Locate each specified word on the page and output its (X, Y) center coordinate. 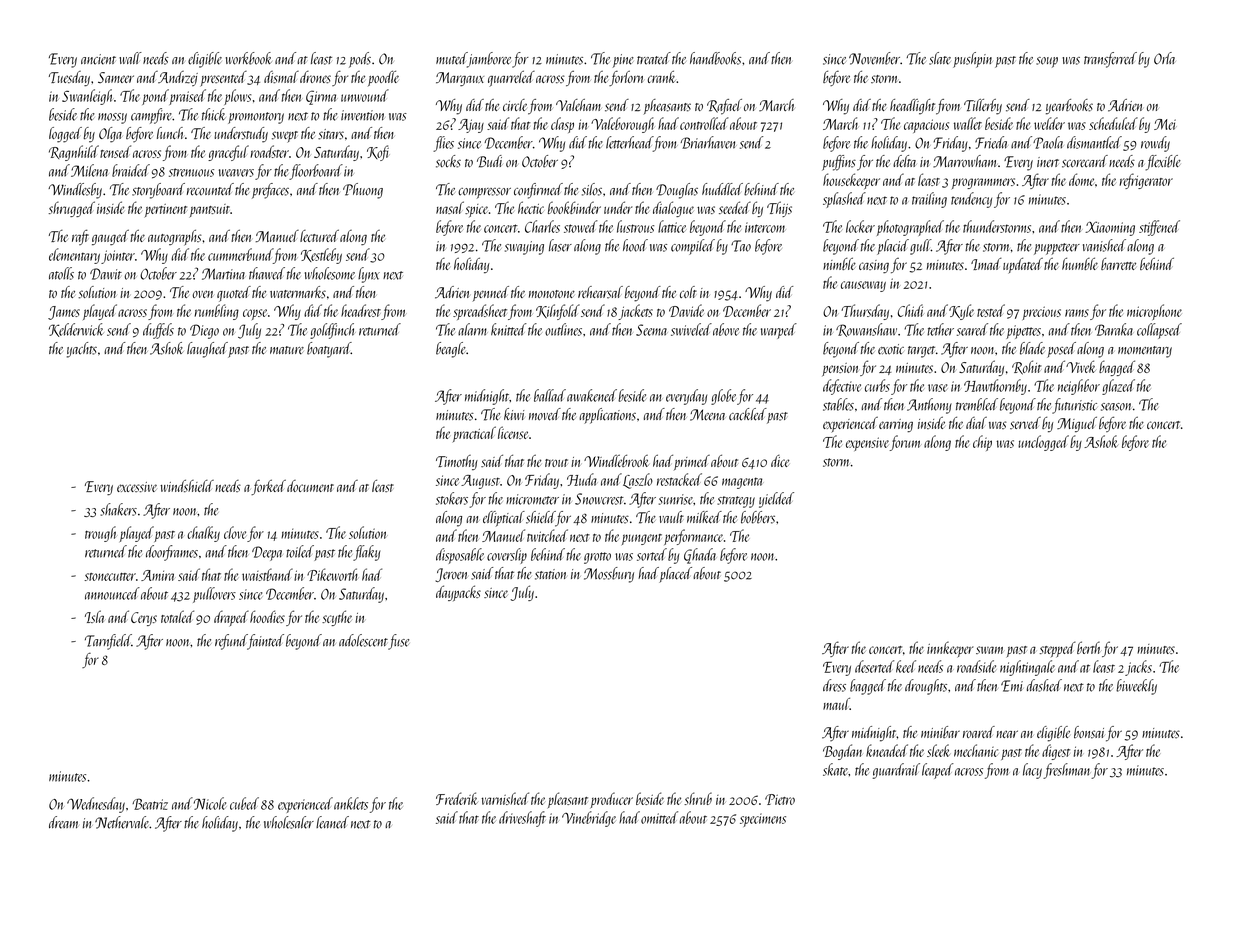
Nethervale (122, 822)
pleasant (568, 800)
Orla (1164, 58)
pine (623, 61)
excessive (137, 487)
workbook (249, 58)
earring (896, 425)
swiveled (691, 329)
